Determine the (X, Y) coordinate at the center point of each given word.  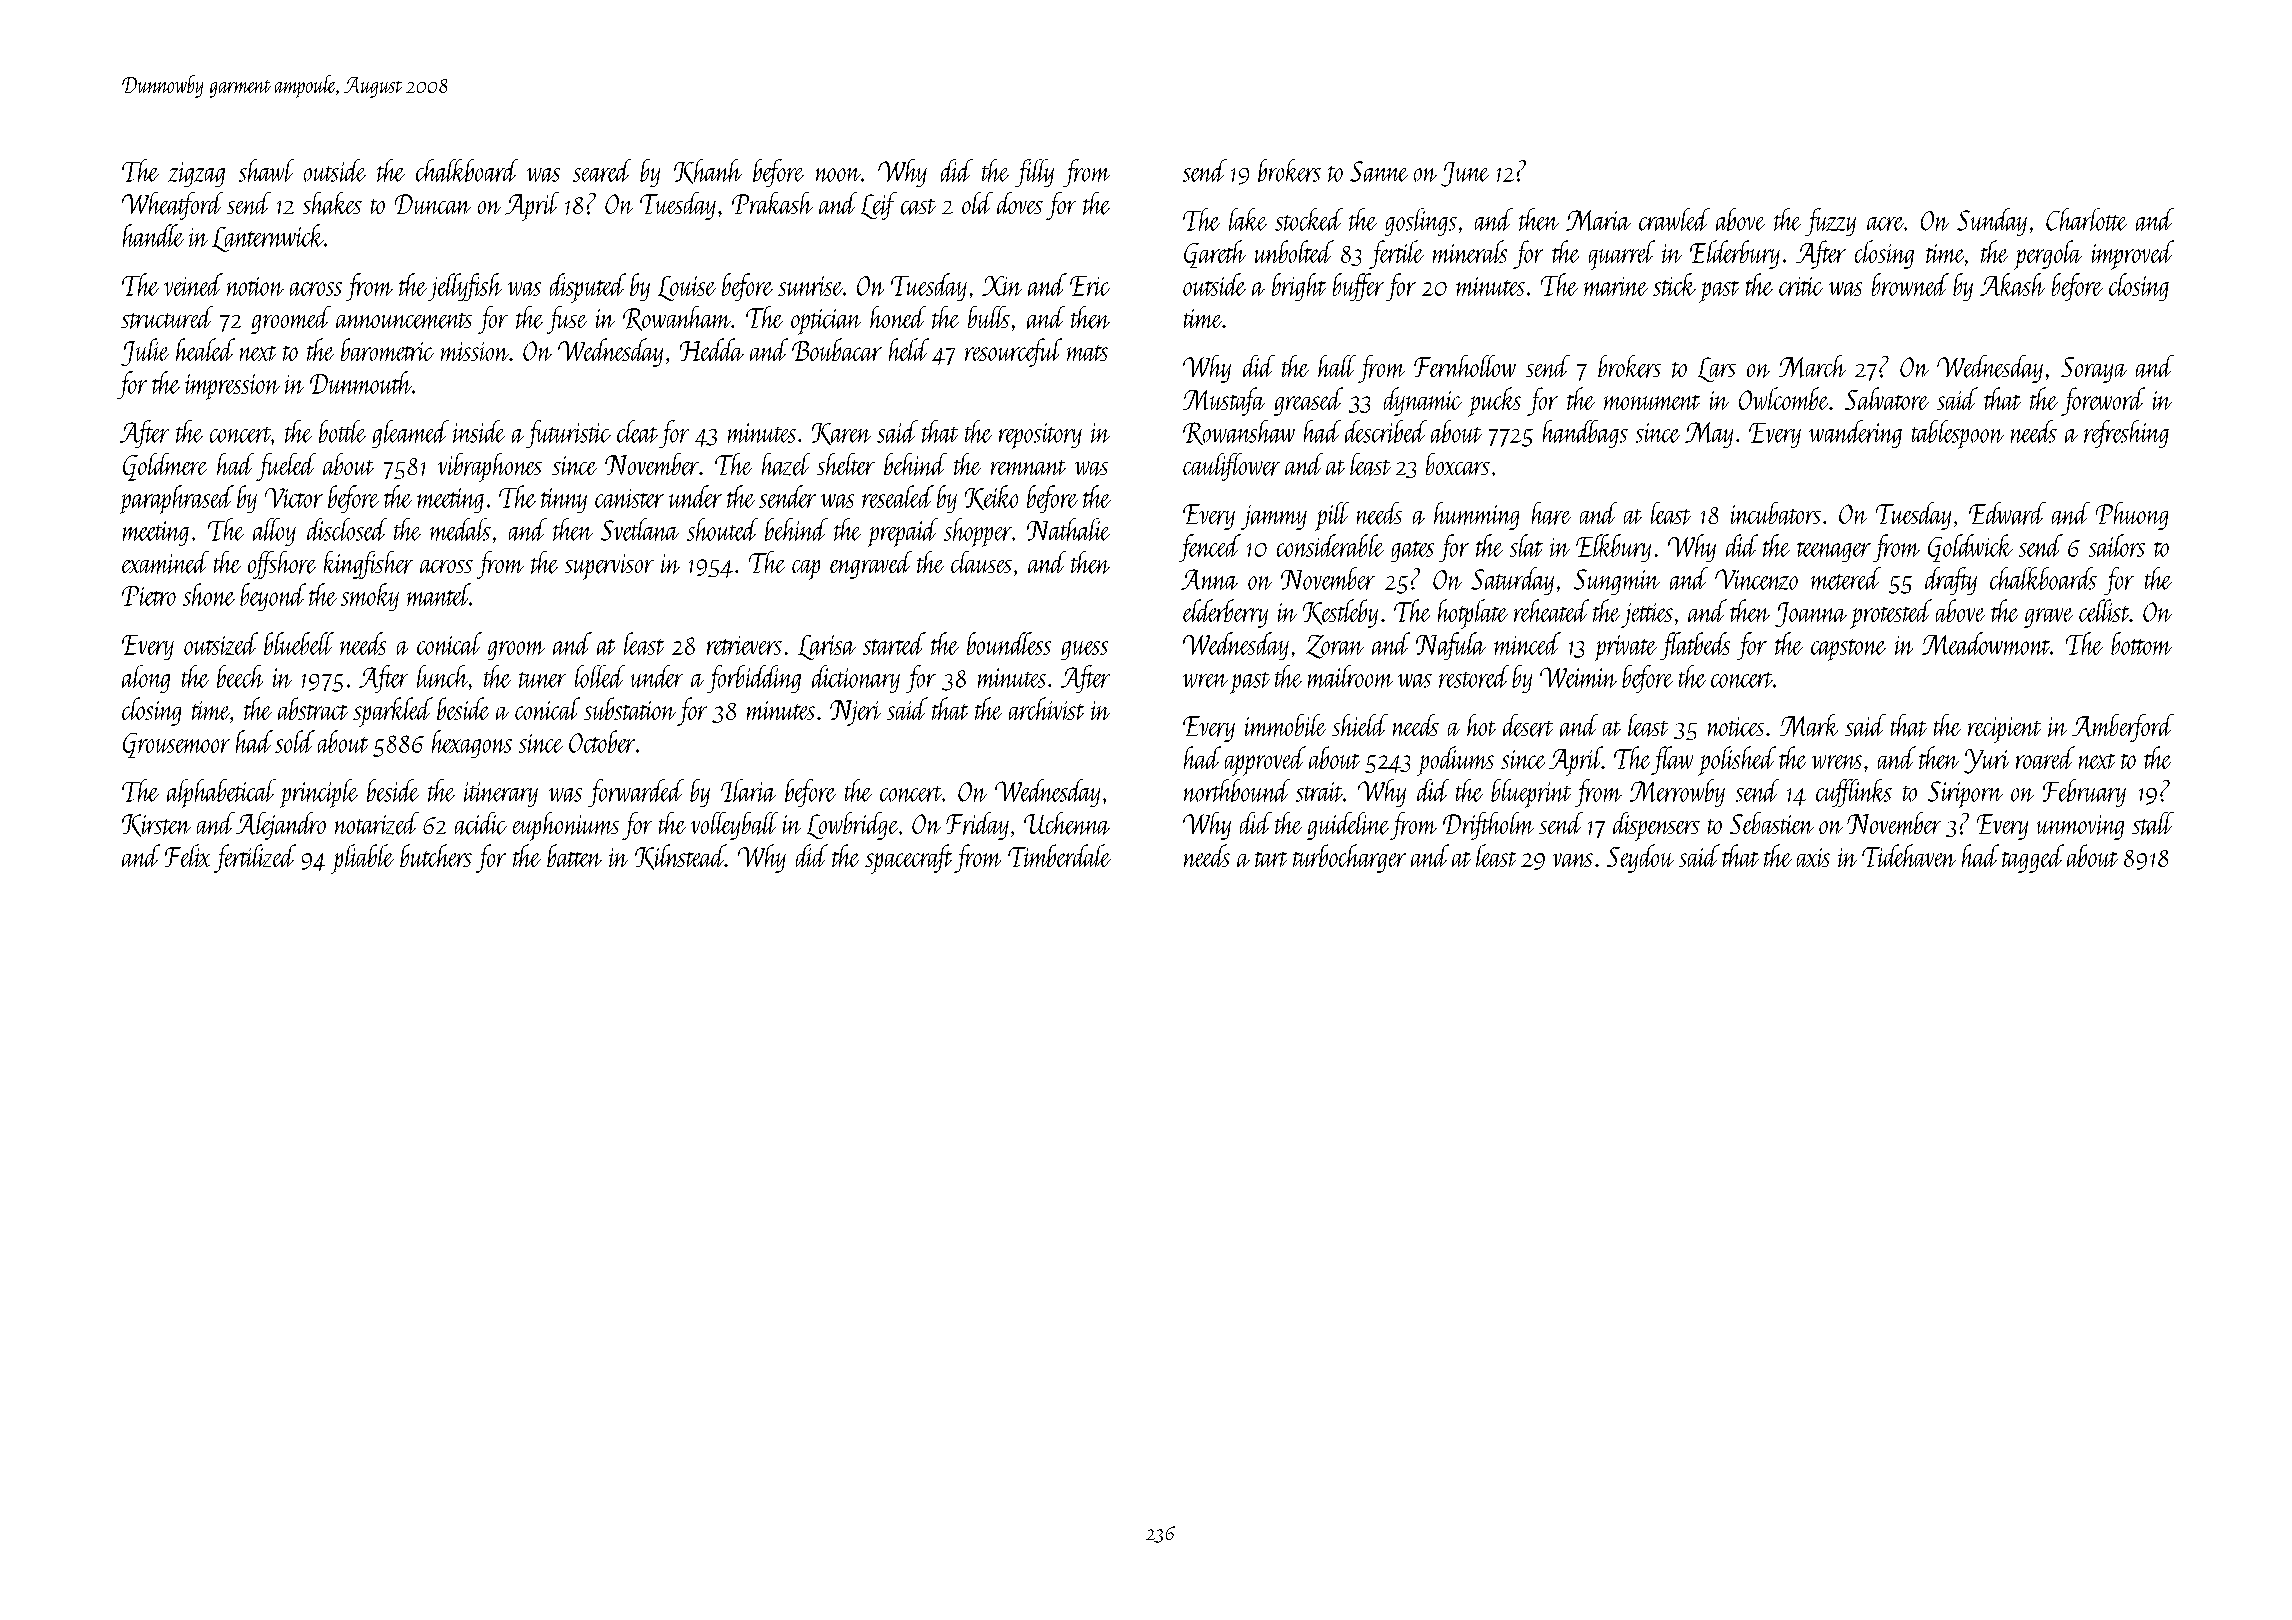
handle (153, 235)
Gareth (1215, 254)
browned (1910, 284)
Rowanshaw (1239, 432)
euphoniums (566, 826)
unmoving (2080, 827)
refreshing (2126, 434)
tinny (564, 500)
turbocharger (1349, 858)
